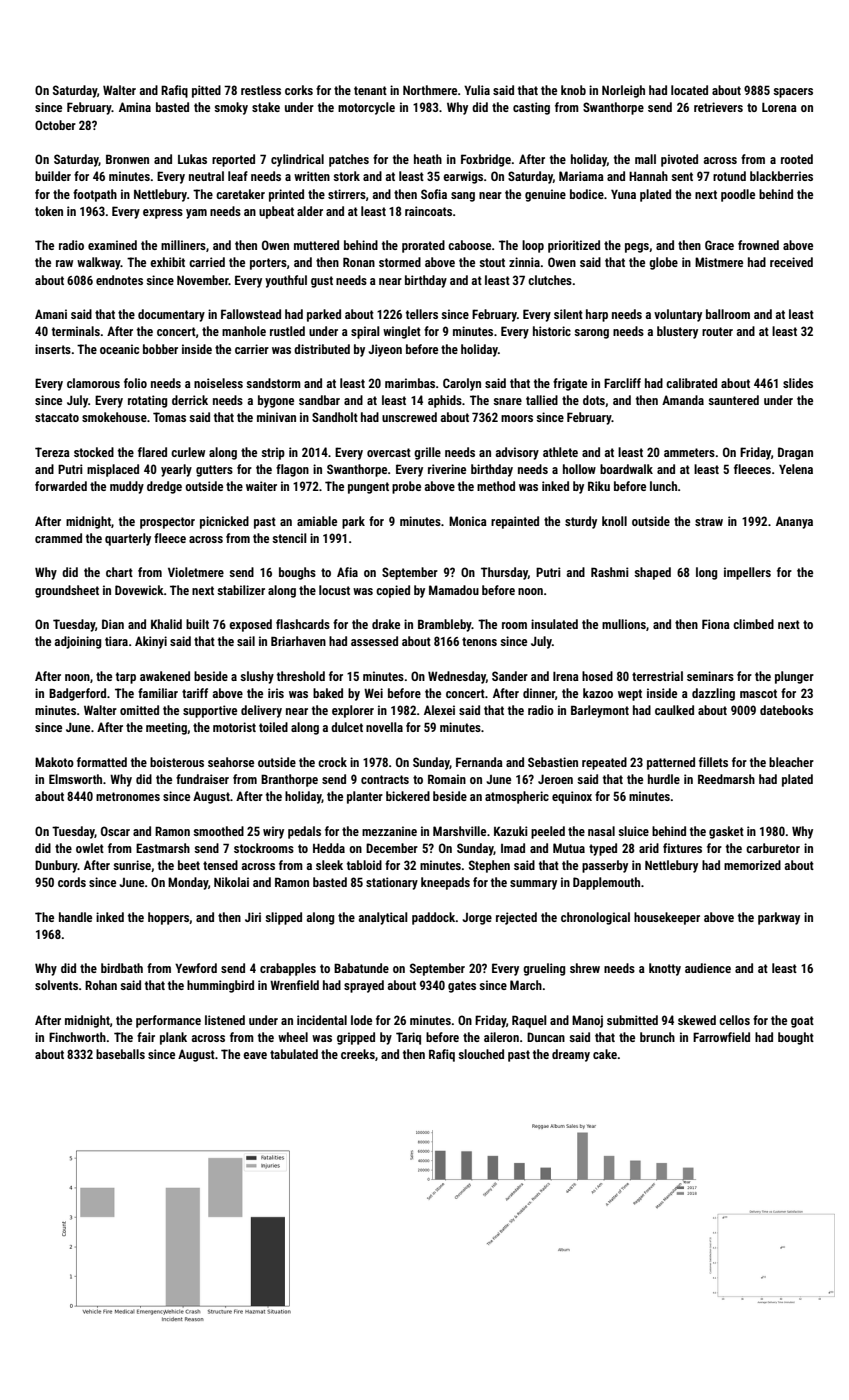 This screenshot has height=1400, width=849. I want to click on knoll, so click(614, 521).
